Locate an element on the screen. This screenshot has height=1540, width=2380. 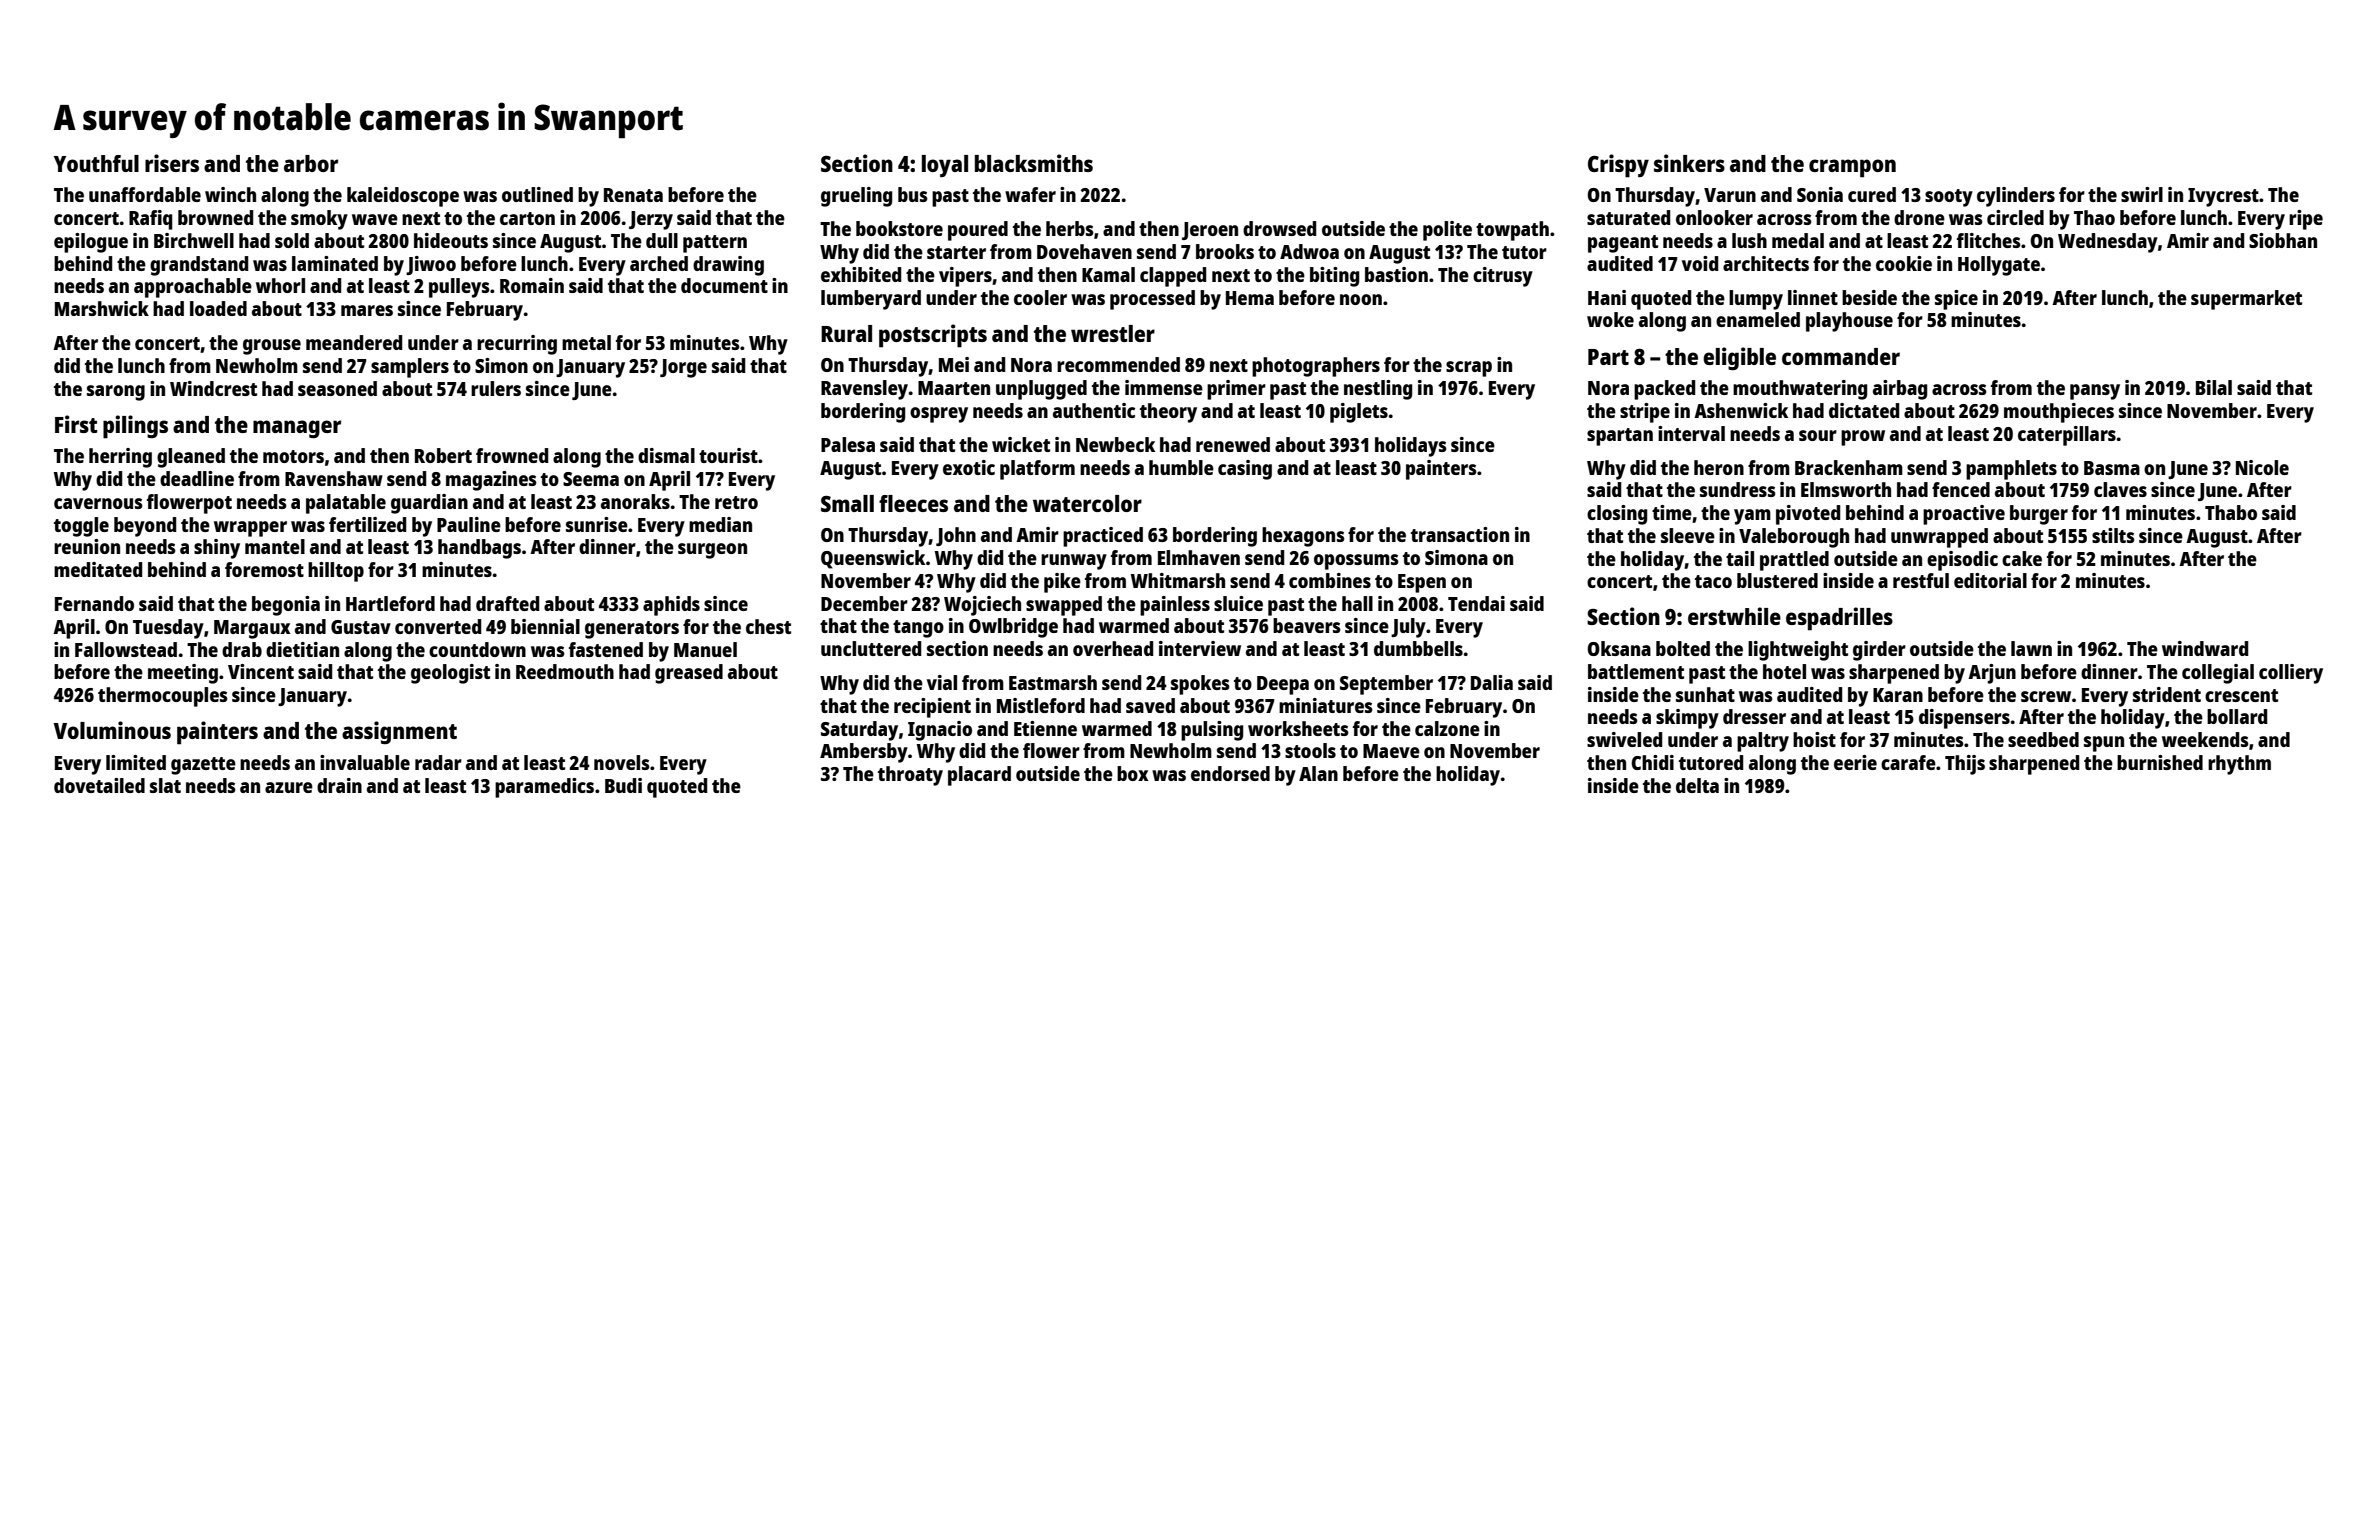
crampon is located at coordinates (1852, 168).
